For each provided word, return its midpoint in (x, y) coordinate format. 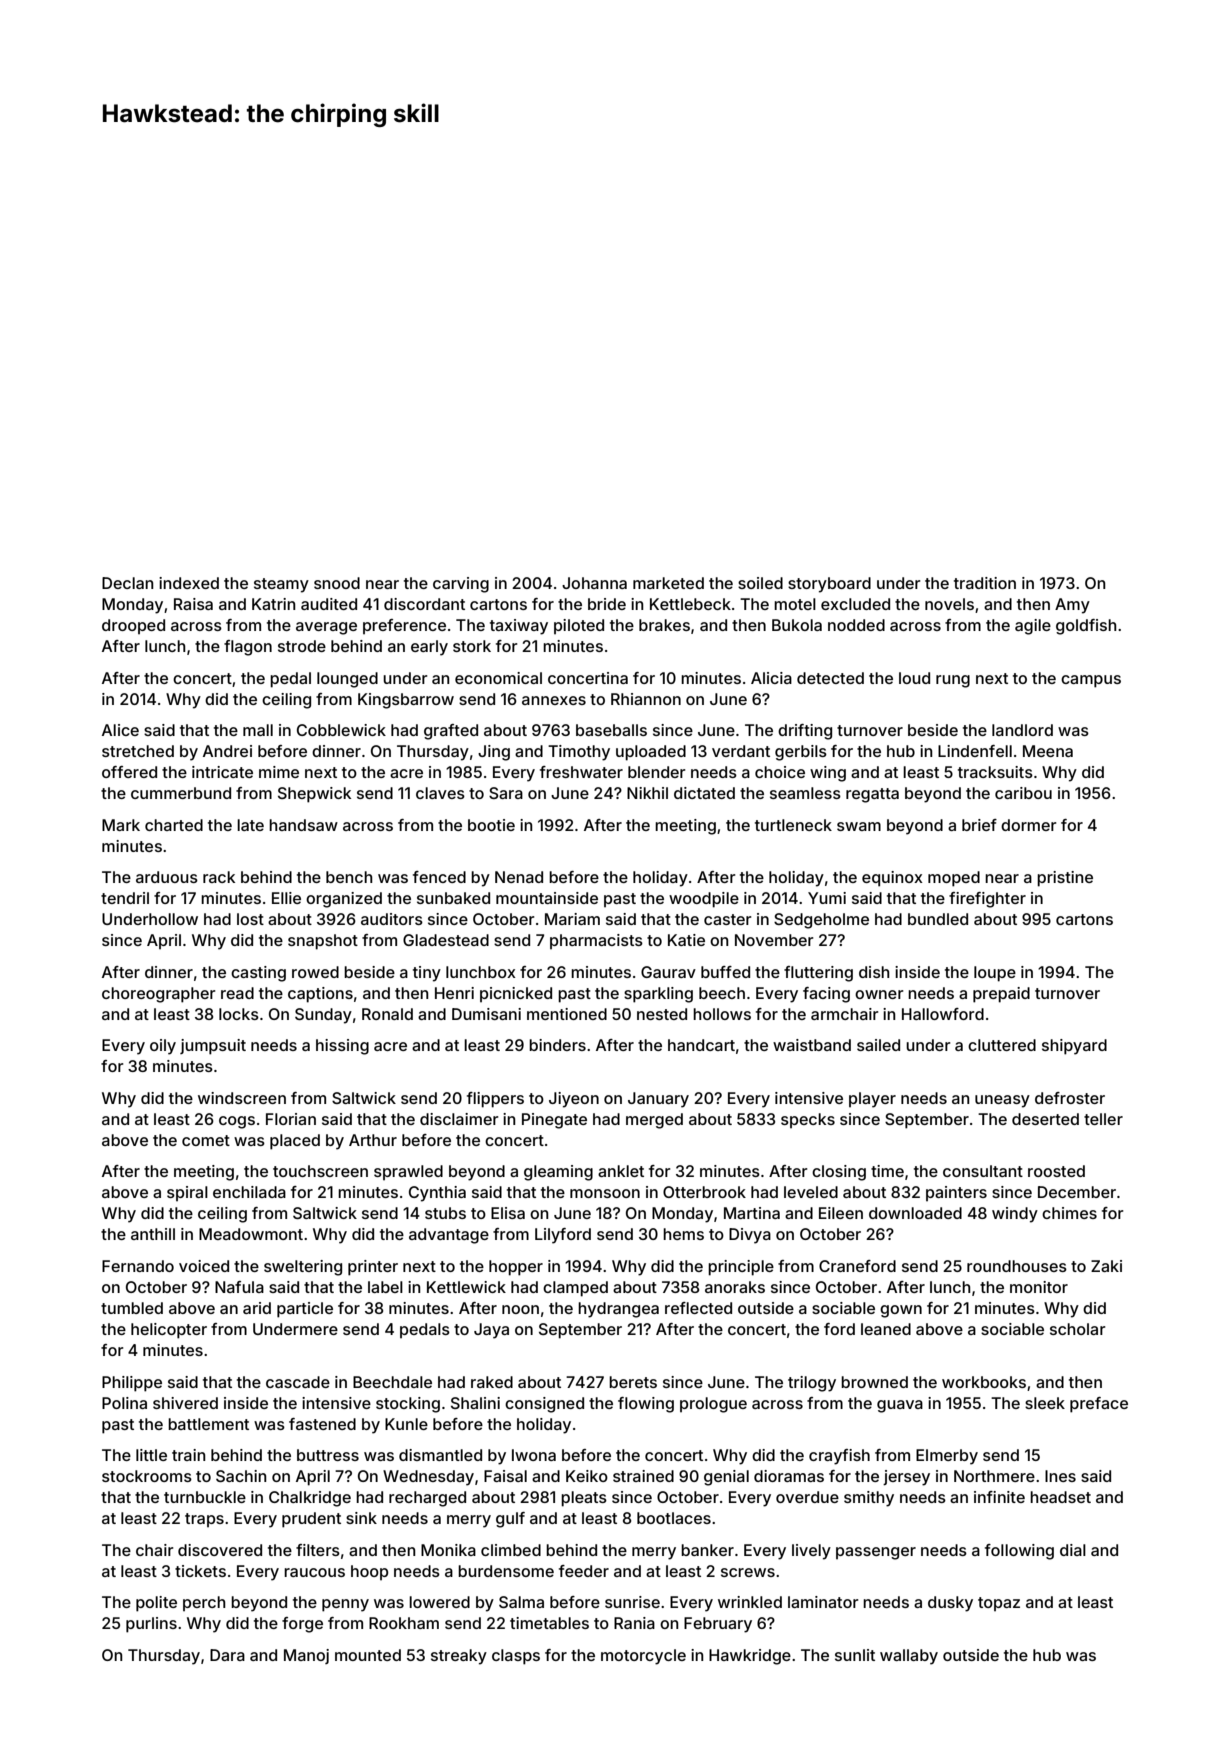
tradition (985, 583)
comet (206, 1140)
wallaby (909, 1657)
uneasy (1002, 1101)
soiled (760, 583)
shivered (185, 1403)
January (658, 1100)
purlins (151, 1625)
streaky (459, 1657)
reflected (698, 1308)
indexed (189, 583)
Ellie (286, 898)
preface (1099, 1405)
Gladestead (446, 940)
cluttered (1002, 1045)
